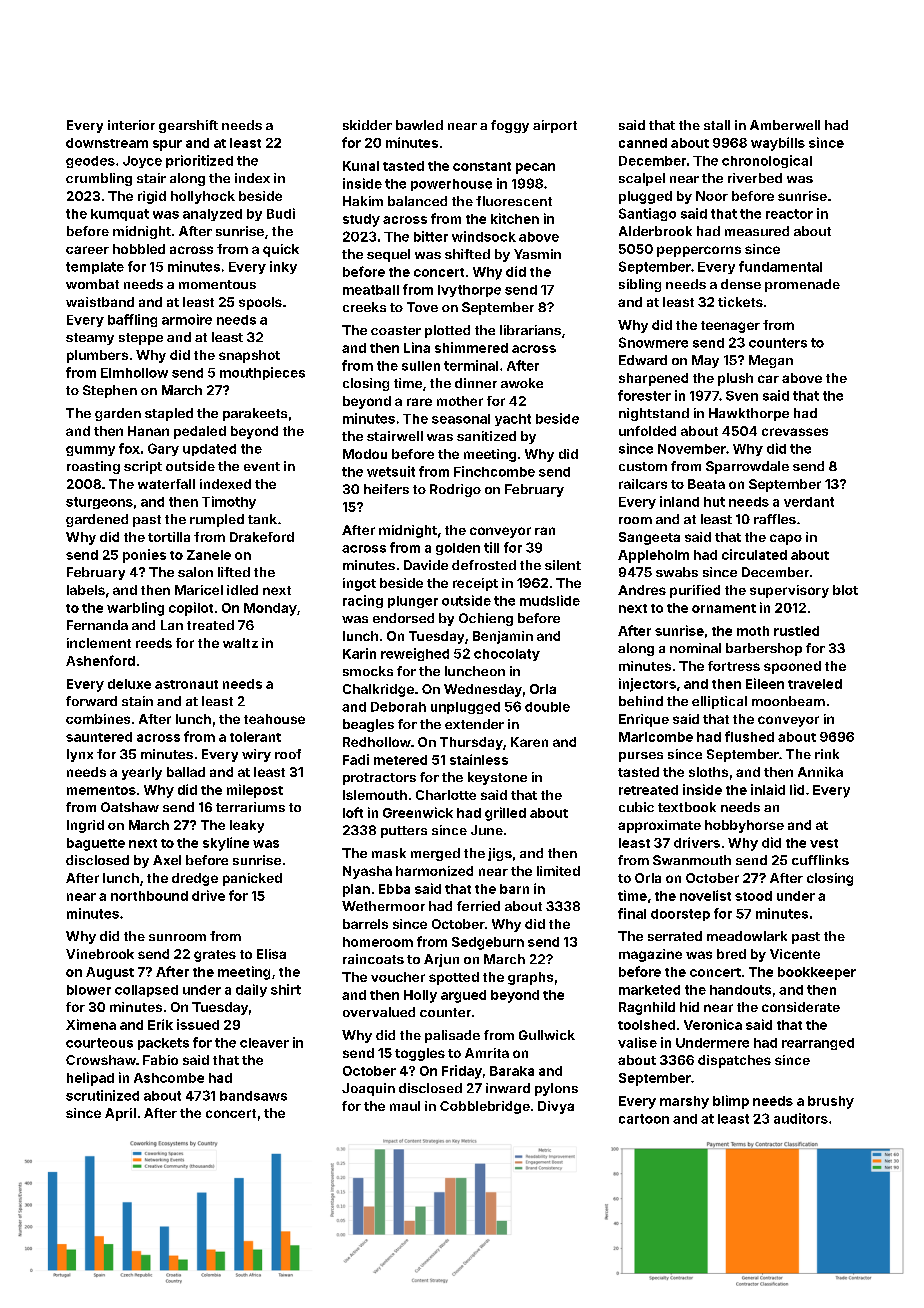 This screenshot has height=1308, width=924. I want to click on combines, so click(98, 719).
